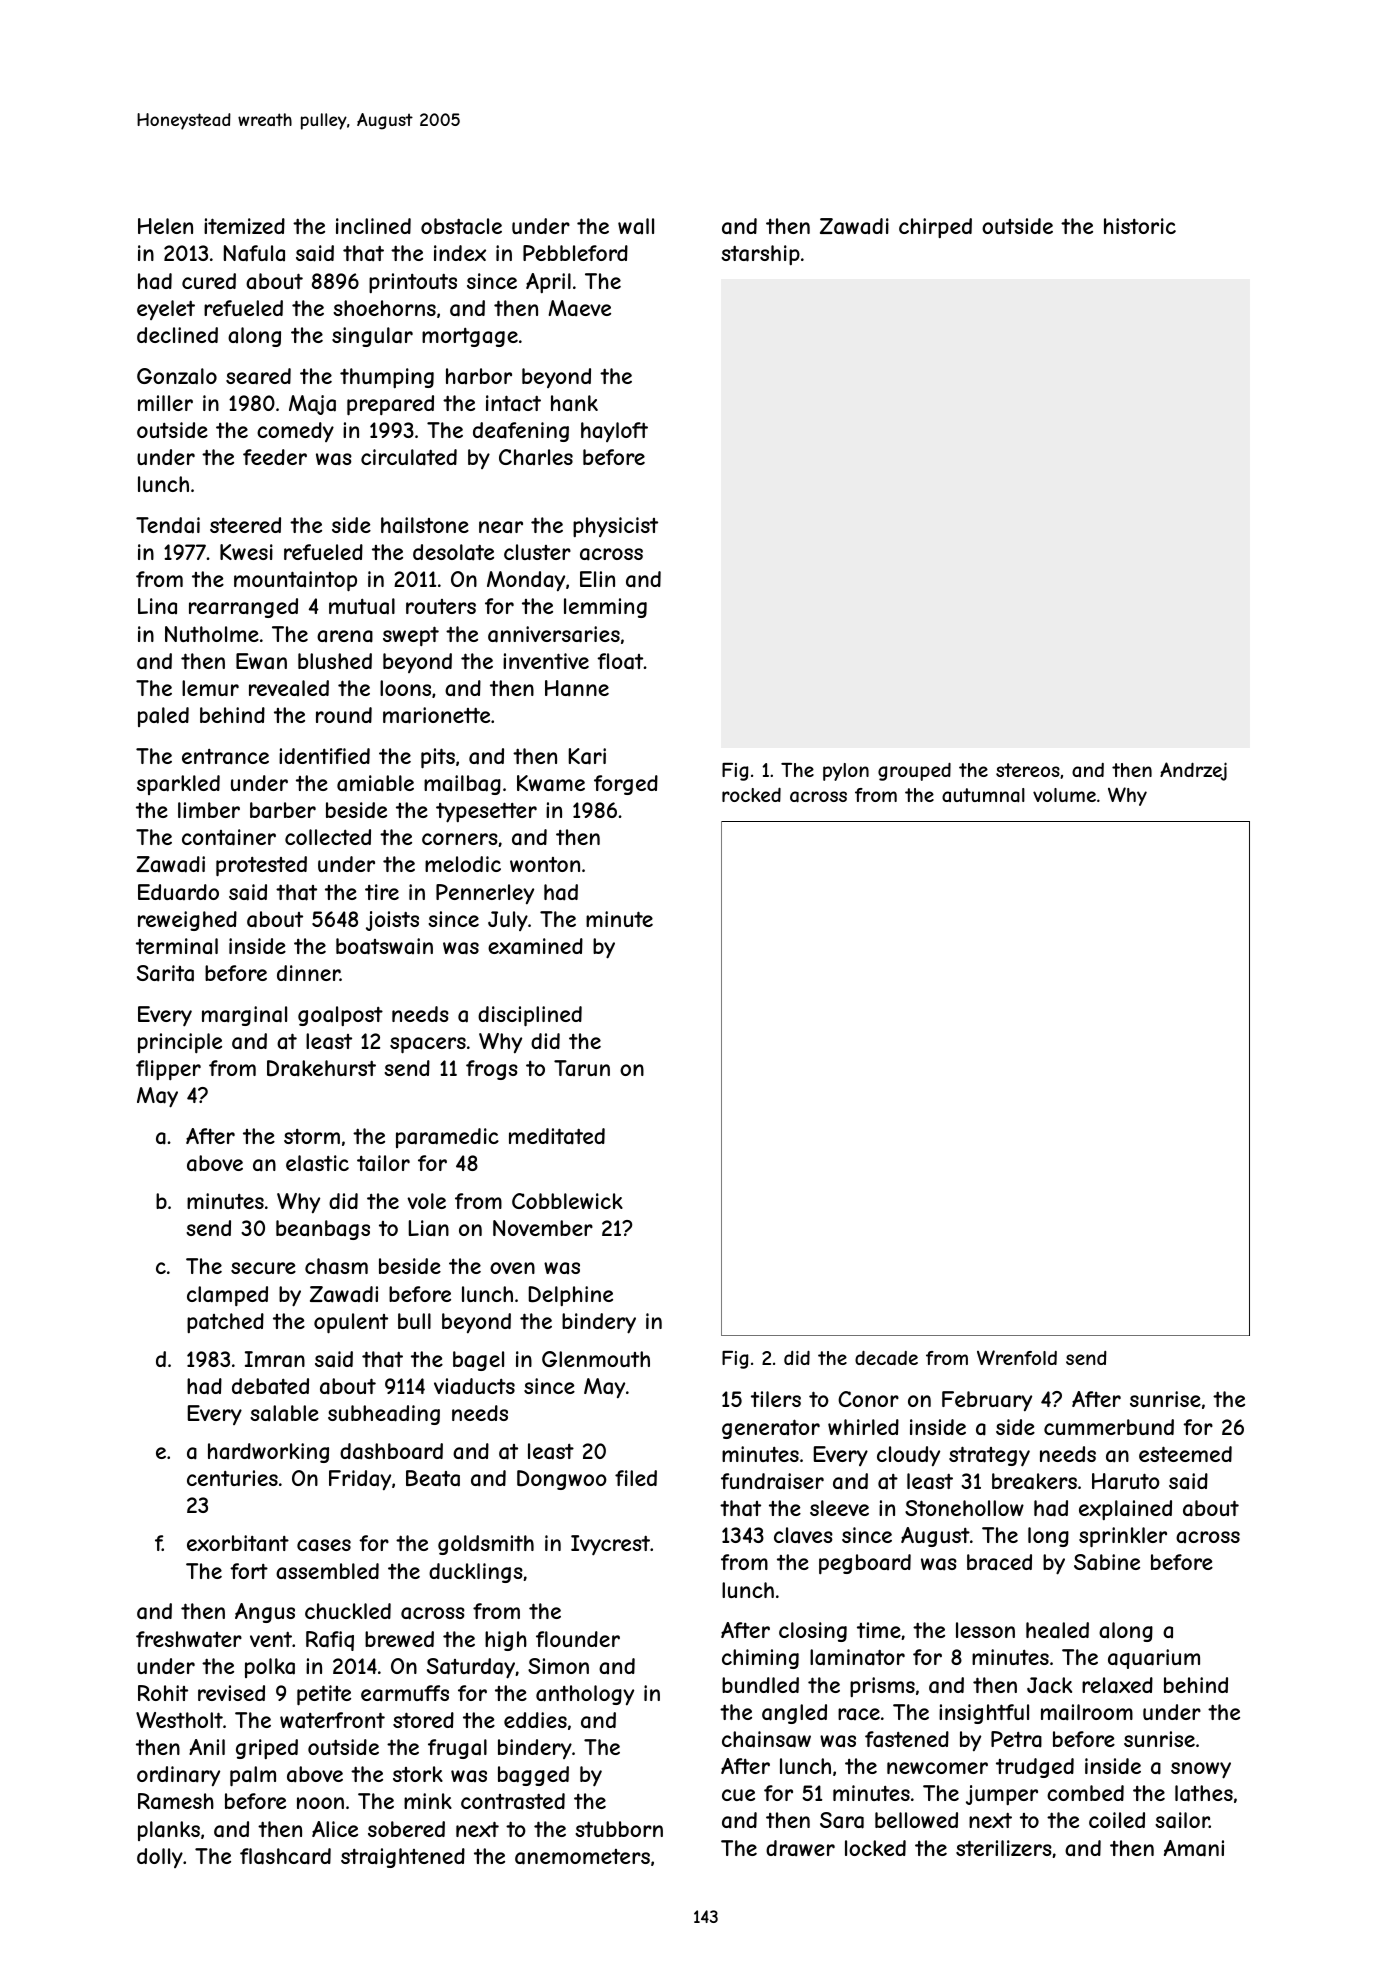 The image size is (1386, 1969). Describe the element at coordinates (1154, 1659) in the page. I see `aquarium` at that location.
